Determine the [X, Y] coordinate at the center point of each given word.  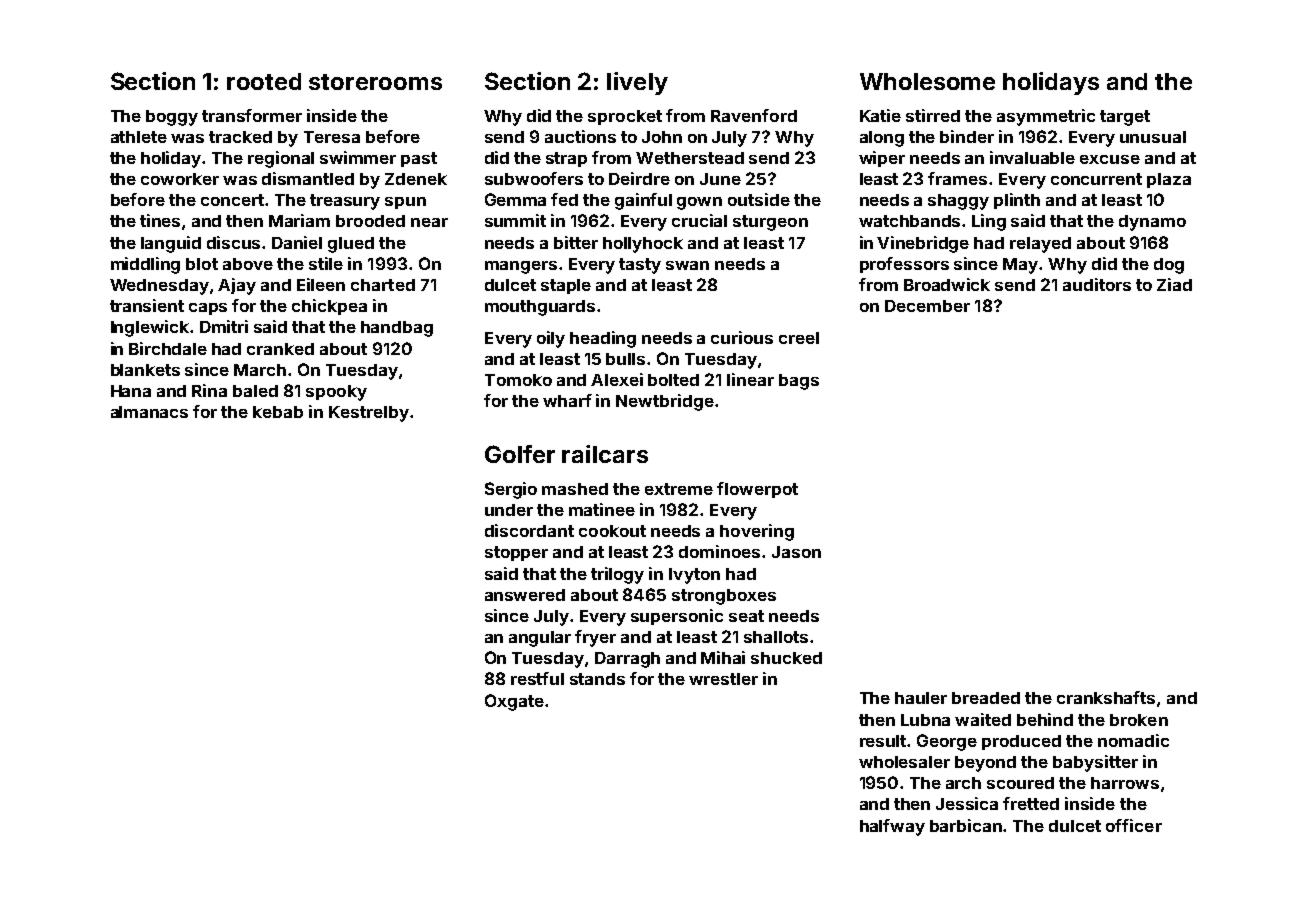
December [927, 306]
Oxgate [514, 702]
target [1125, 118]
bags [799, 382]
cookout [612, 531]
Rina [209, 390]
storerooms [375, 82]
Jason [796, 552]
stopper [516, 553]
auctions [580, 136]
